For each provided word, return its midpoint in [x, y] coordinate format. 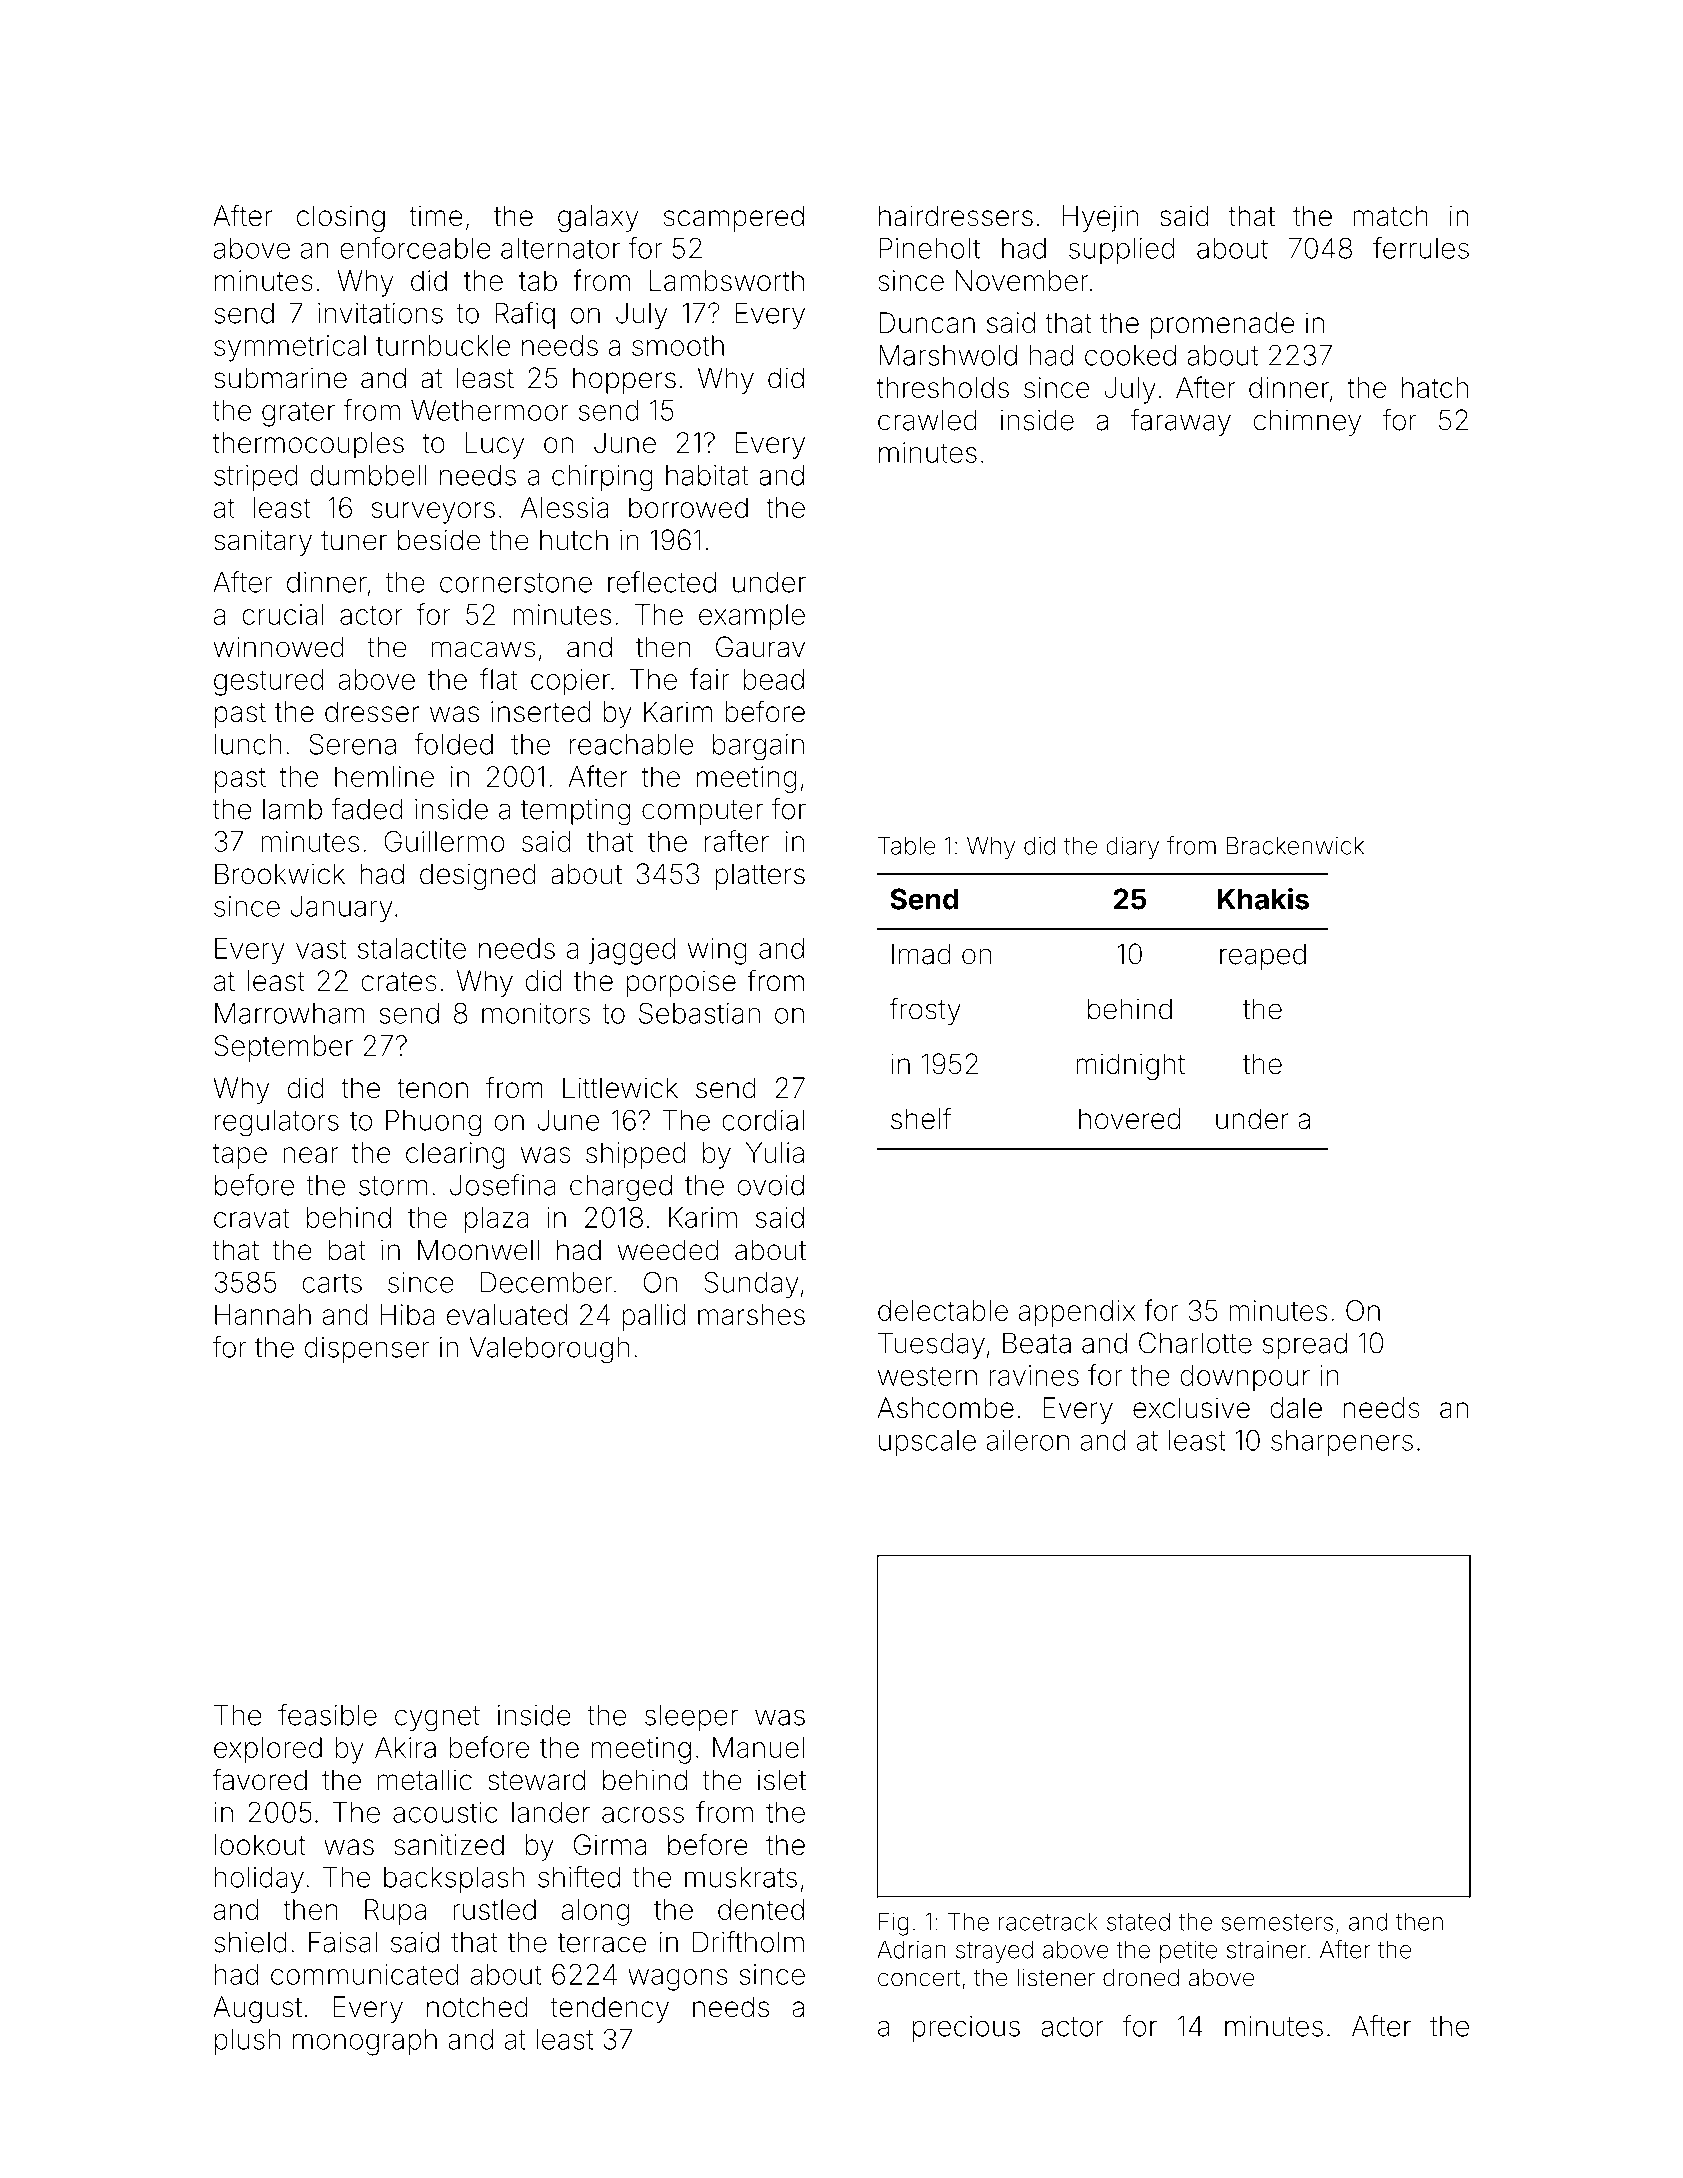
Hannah [263, 1314]
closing [341, 218]
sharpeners [1342, 1443]
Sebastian [699, 1013]
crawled [927, 420]
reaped [1263, 957]
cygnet [437, 1719]
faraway [1180, 422]
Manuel [758, 1747]
